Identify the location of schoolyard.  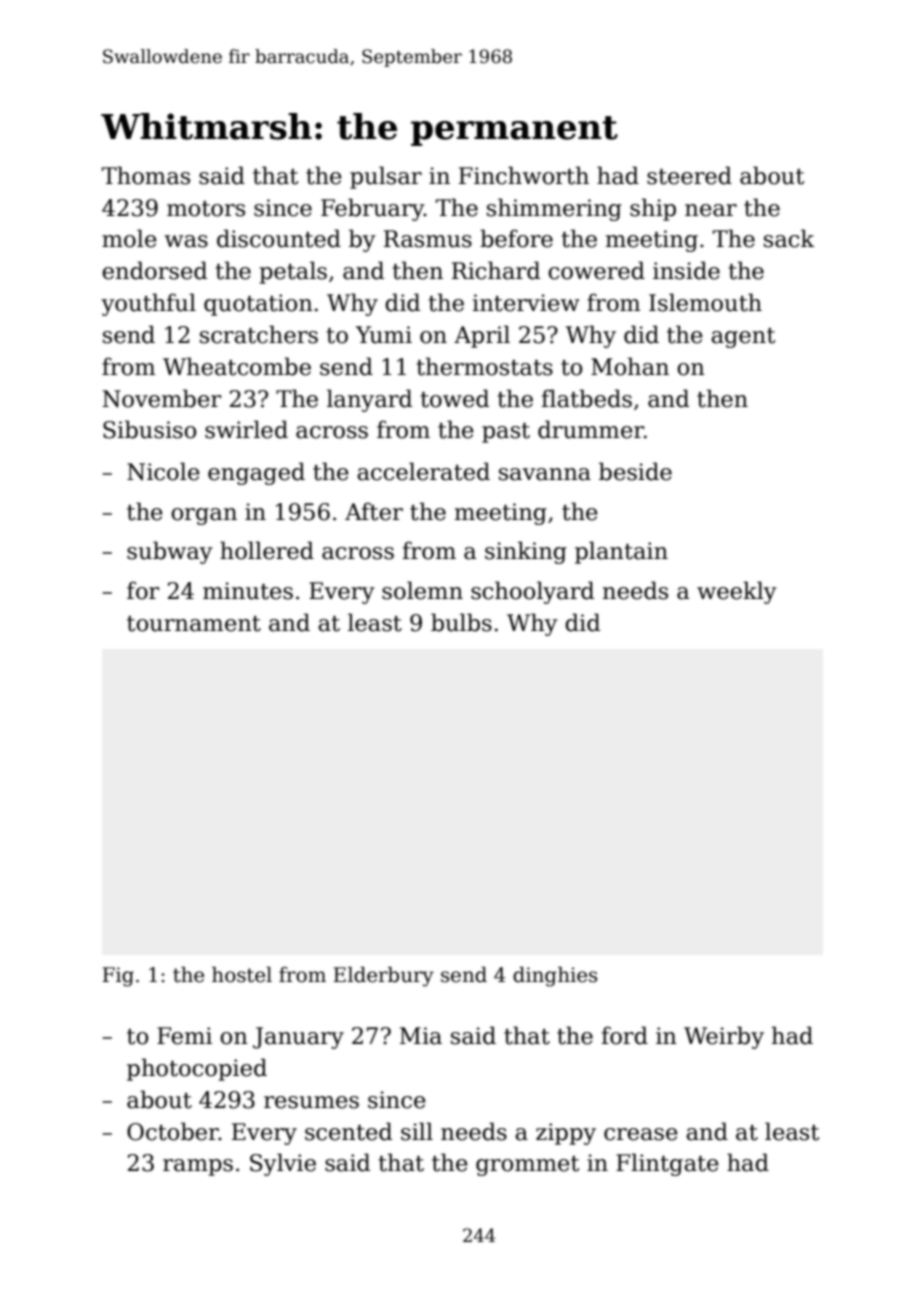
(532, 592).
